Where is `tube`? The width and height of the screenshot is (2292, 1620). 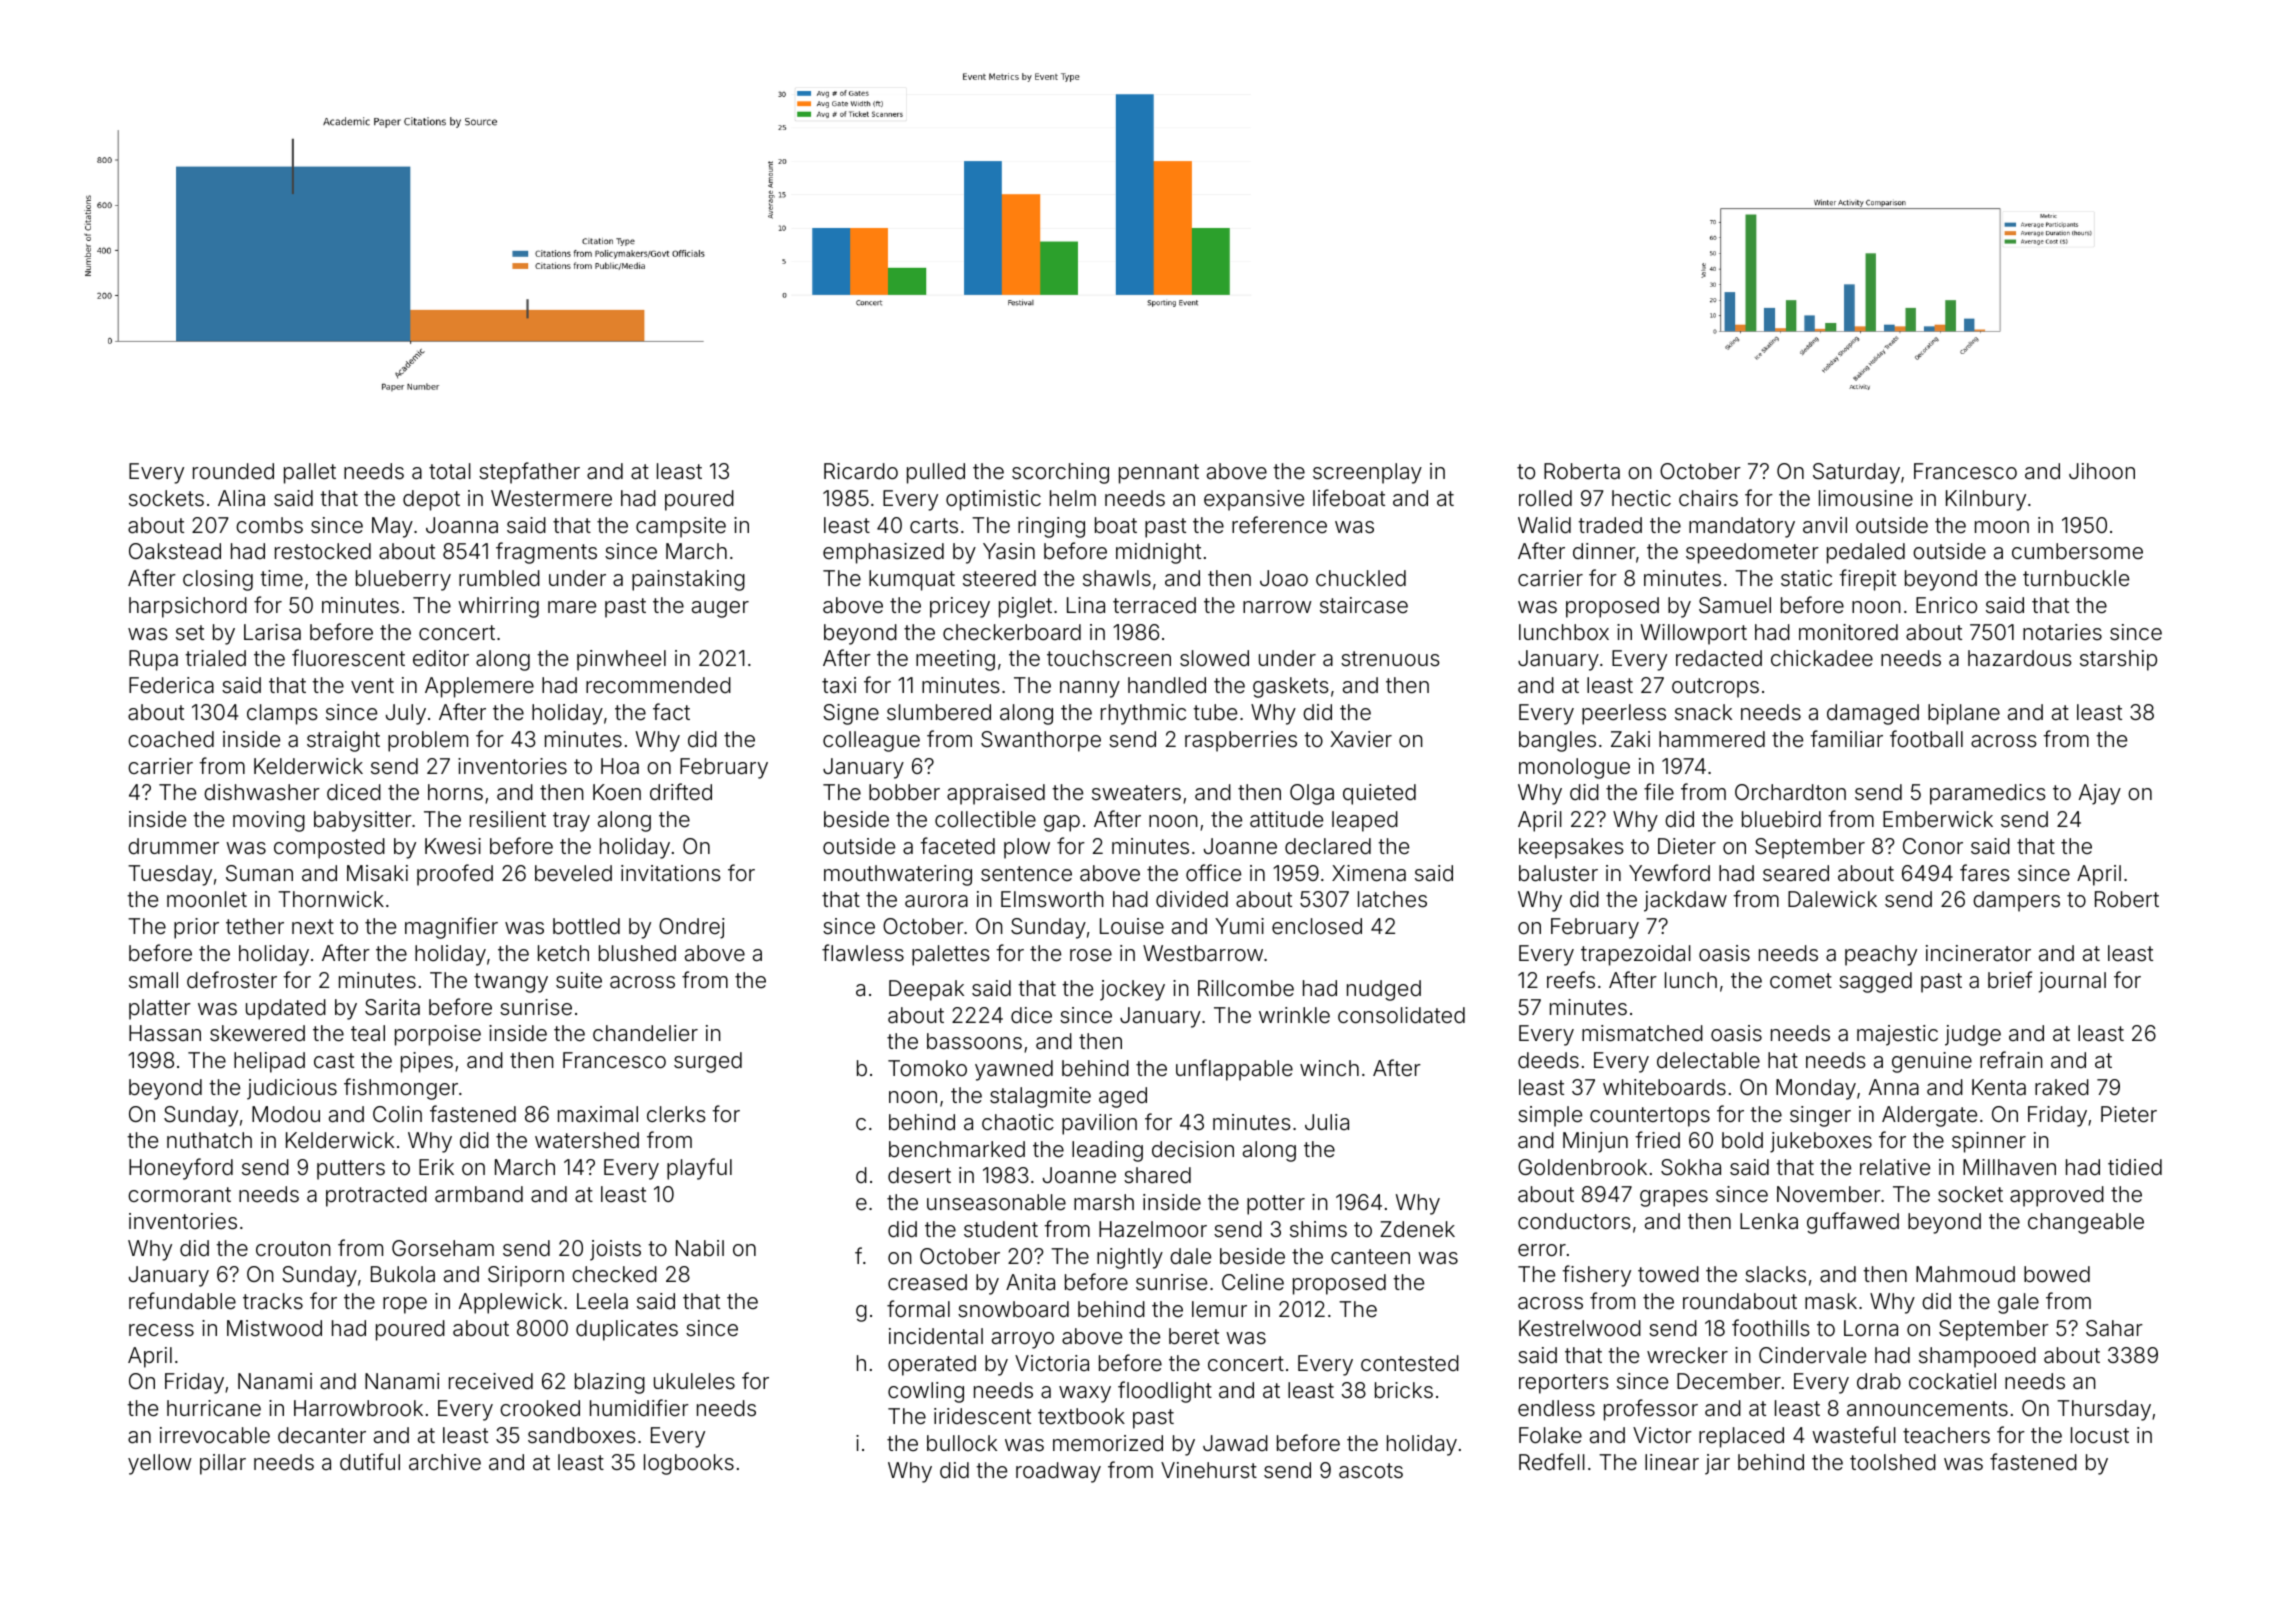
tube is located at coordinates (1215, 712).
